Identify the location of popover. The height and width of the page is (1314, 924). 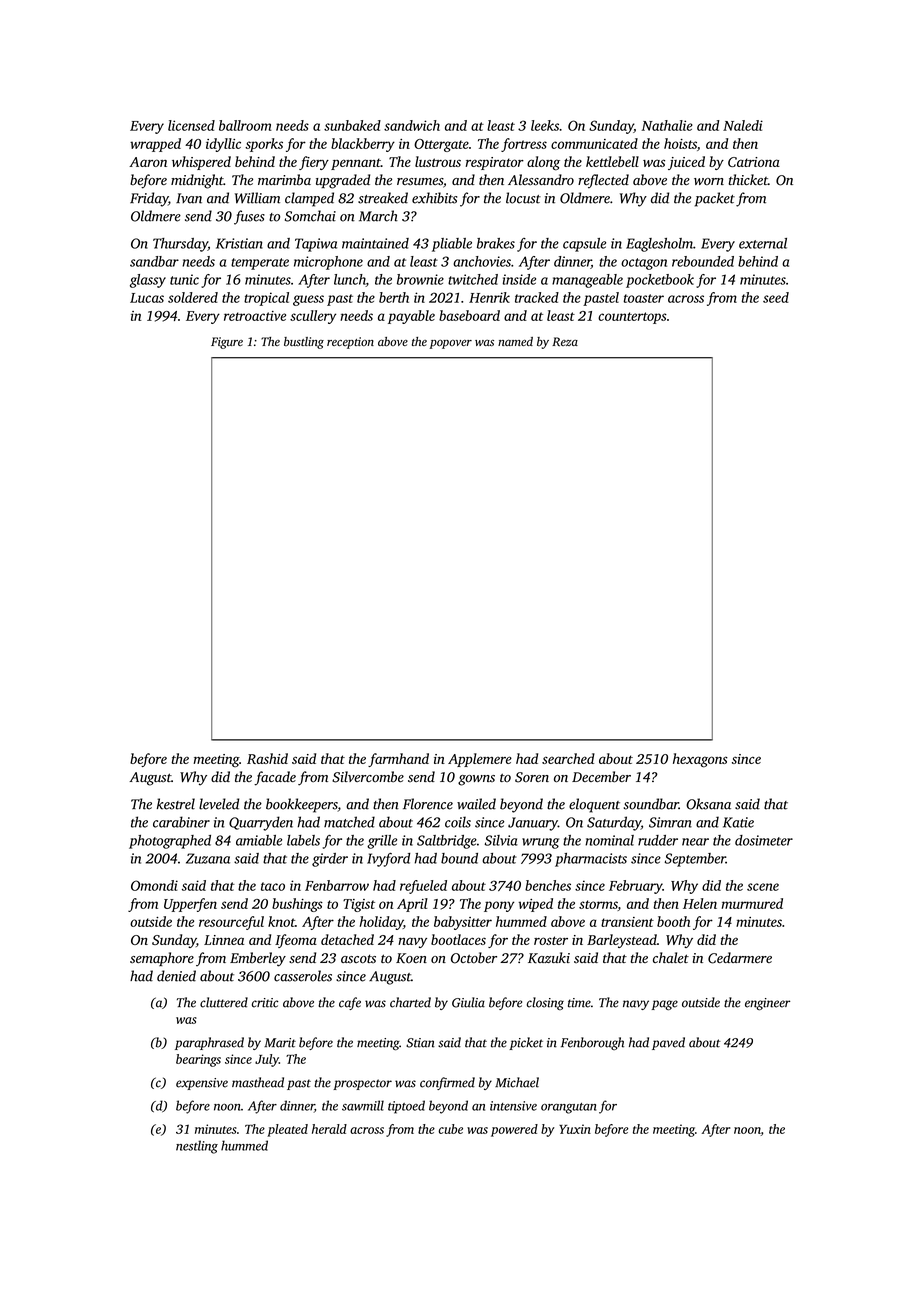
(451, 344).
